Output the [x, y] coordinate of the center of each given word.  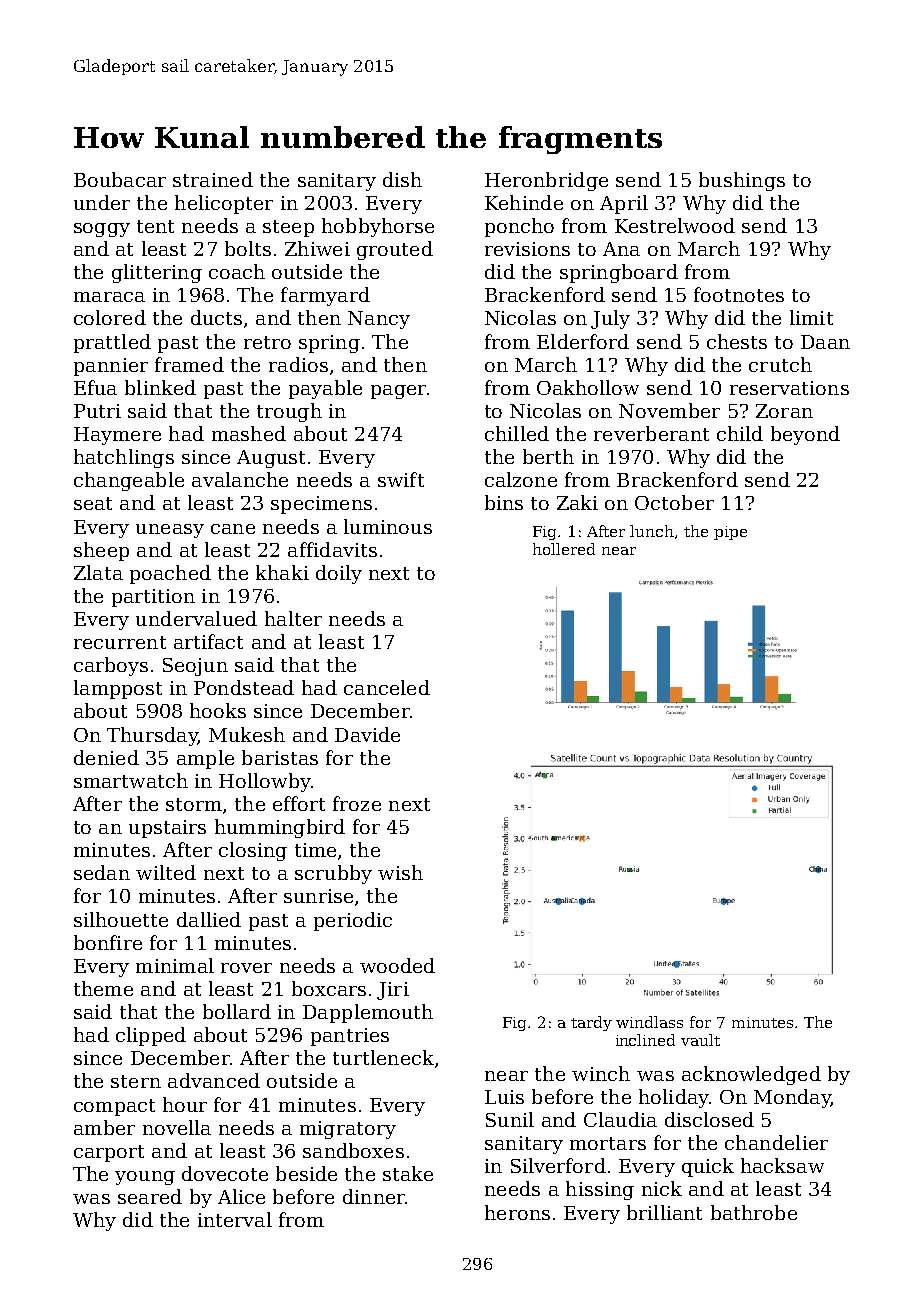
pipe [730, 533]
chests [737, 341]
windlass [649, 1022]
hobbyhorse [378, 227]
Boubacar [120, 179]
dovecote [225, 1173]
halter [293, 618]
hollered [564, 549]
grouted [395, 250]
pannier [111, 367]
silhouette [121, 919]
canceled [387, 687]
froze [357, 803]
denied [106, 757]
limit [811, 317]
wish [400, 872]
